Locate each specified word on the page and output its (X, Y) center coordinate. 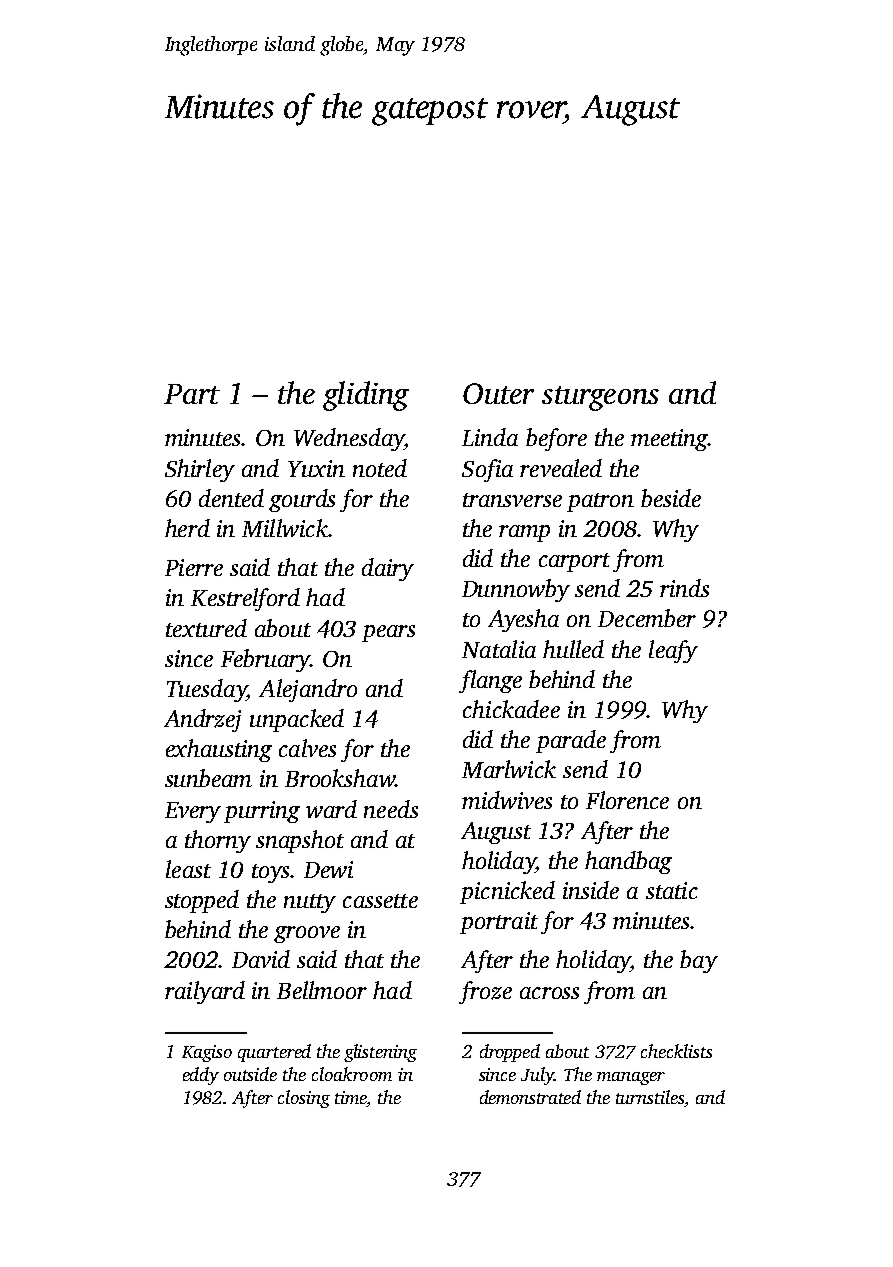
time (350, 1097)
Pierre (194, 567)
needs (391, 809)
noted (380, 468)
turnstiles (650, 1097)
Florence (627, 800)
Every (193, 812)
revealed (561, 468)
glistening (380, 1053)
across (549, 993)
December (647, 618)
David (261, 959)
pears (388, 633)
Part (192, 394)
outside (250, 1074)
